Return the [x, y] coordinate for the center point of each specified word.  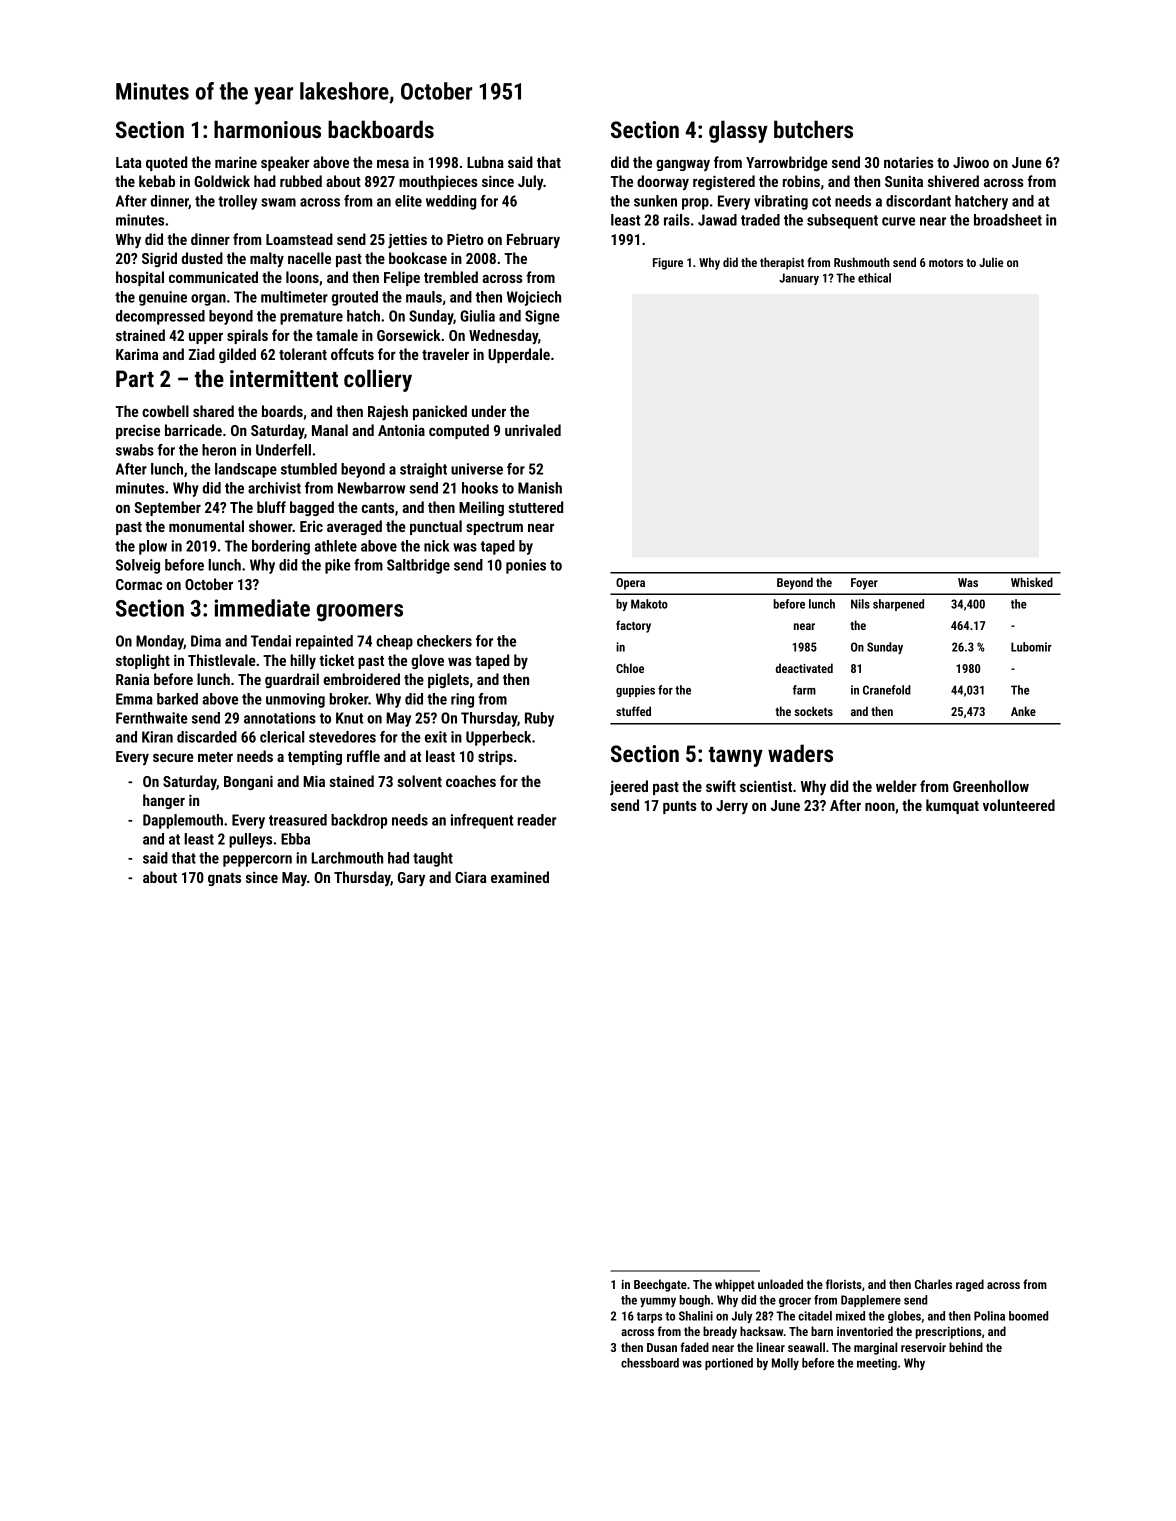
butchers [813, 129]
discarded [207, 737]
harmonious [267, 129]
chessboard [650, 1363]
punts [680, 807]
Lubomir [1031, 647]
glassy [738, 131]
